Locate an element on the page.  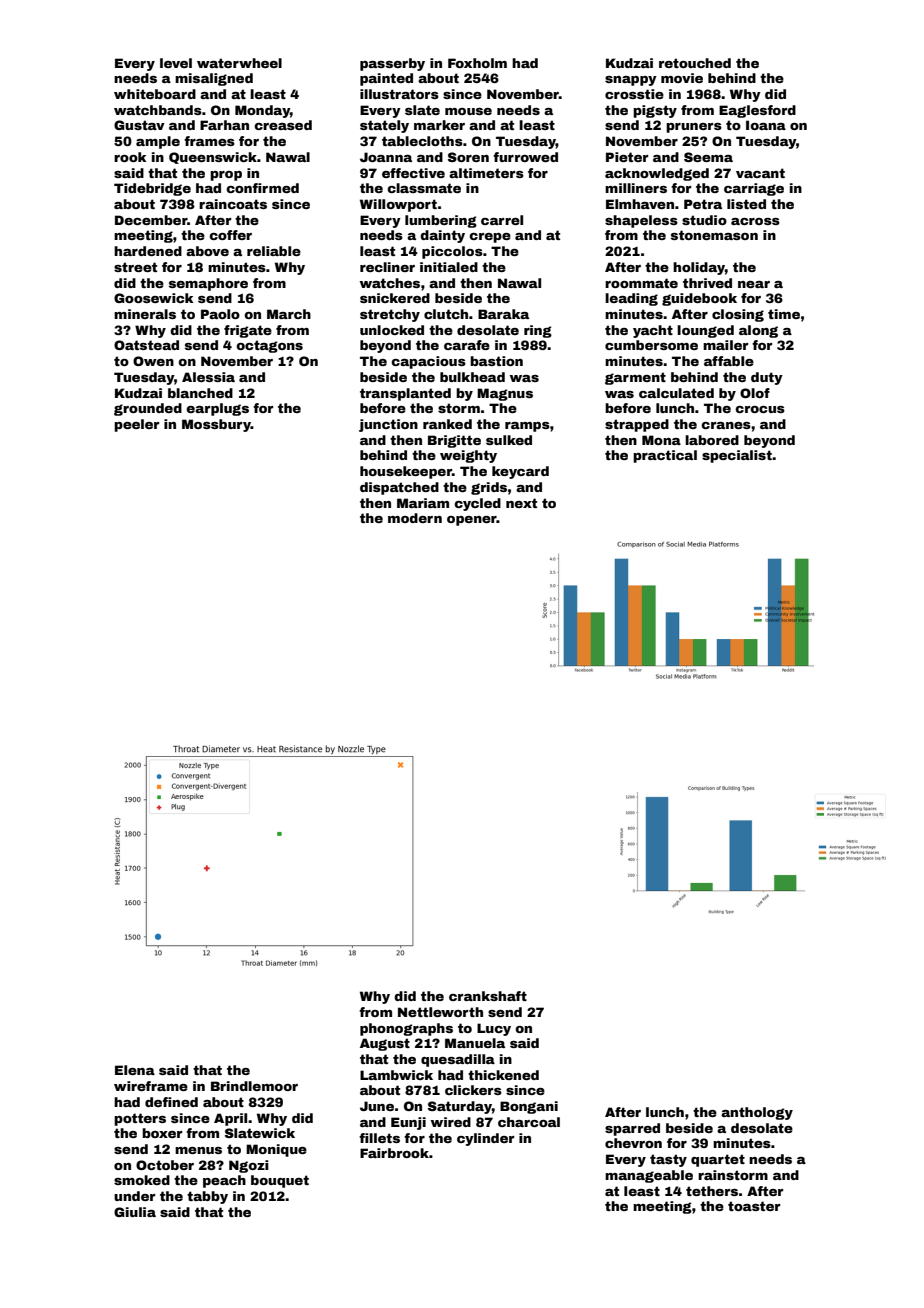
classmate is located at coordinates (424, 188).
